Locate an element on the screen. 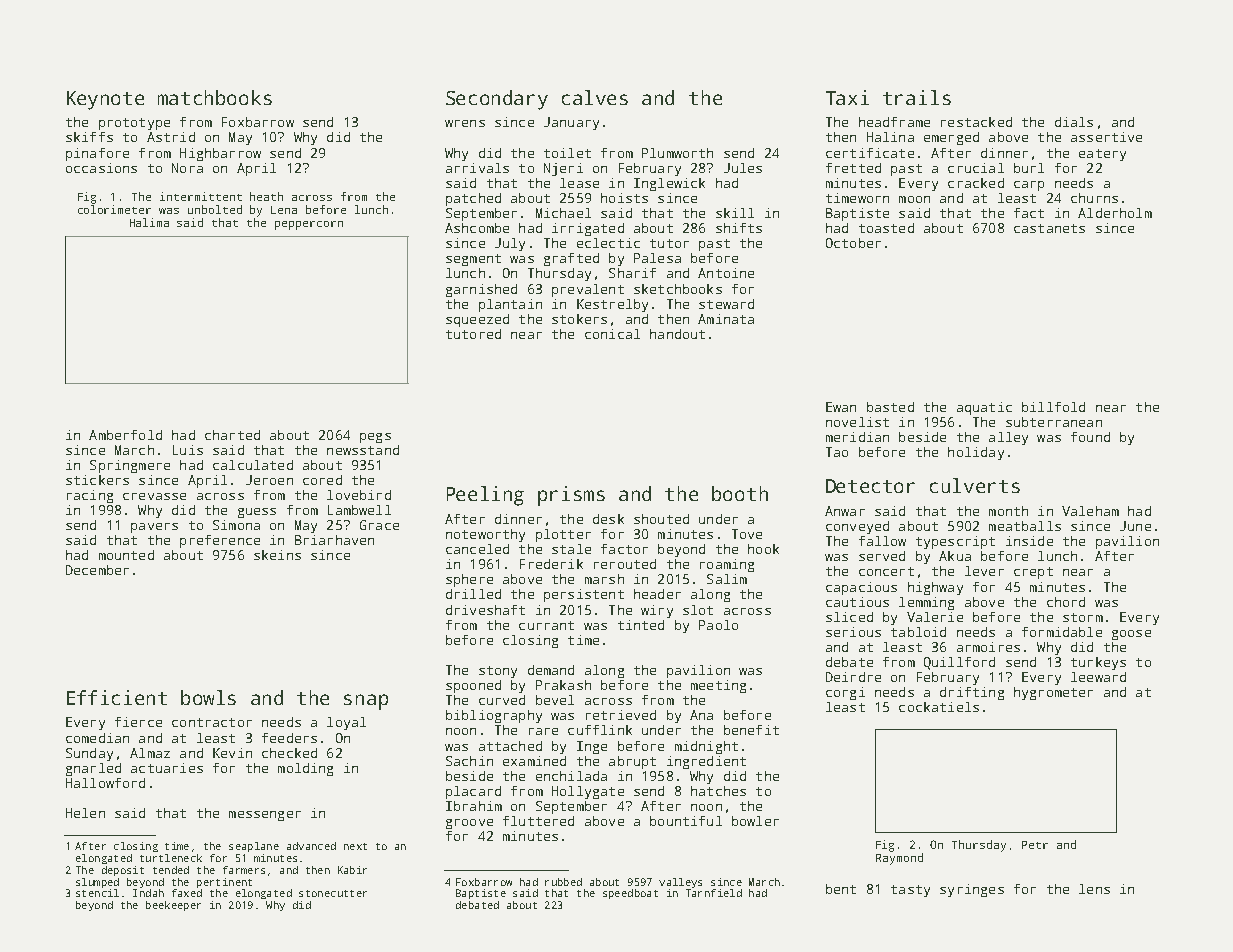 The image size is (1233, 952). matchbooks is located at coordinates (215, 97).
